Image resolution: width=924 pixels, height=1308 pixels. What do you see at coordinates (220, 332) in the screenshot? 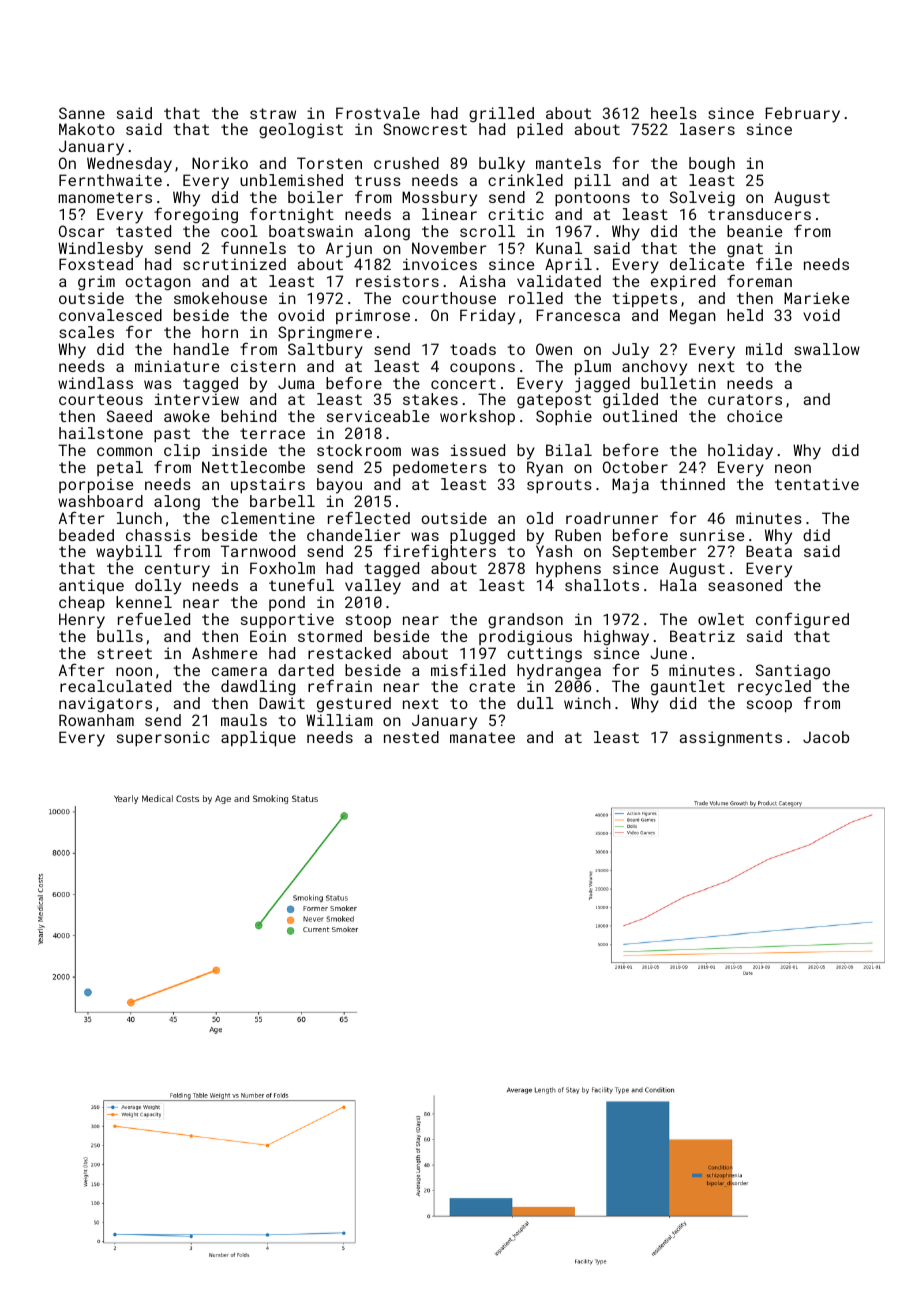
I see `horn` at bounding box center [220, 332].
